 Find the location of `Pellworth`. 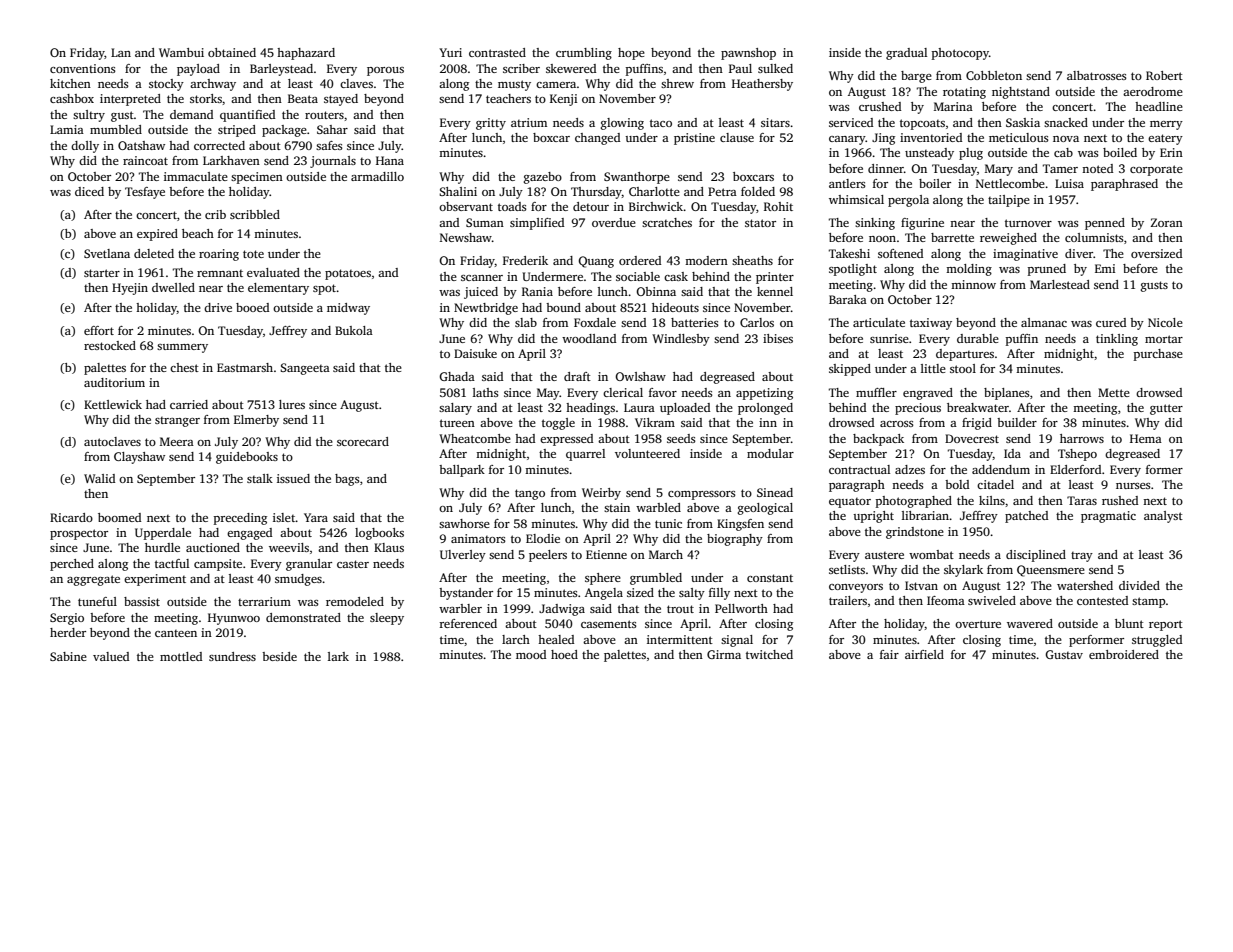

Pellworth is located at coordinates (741, 608).
